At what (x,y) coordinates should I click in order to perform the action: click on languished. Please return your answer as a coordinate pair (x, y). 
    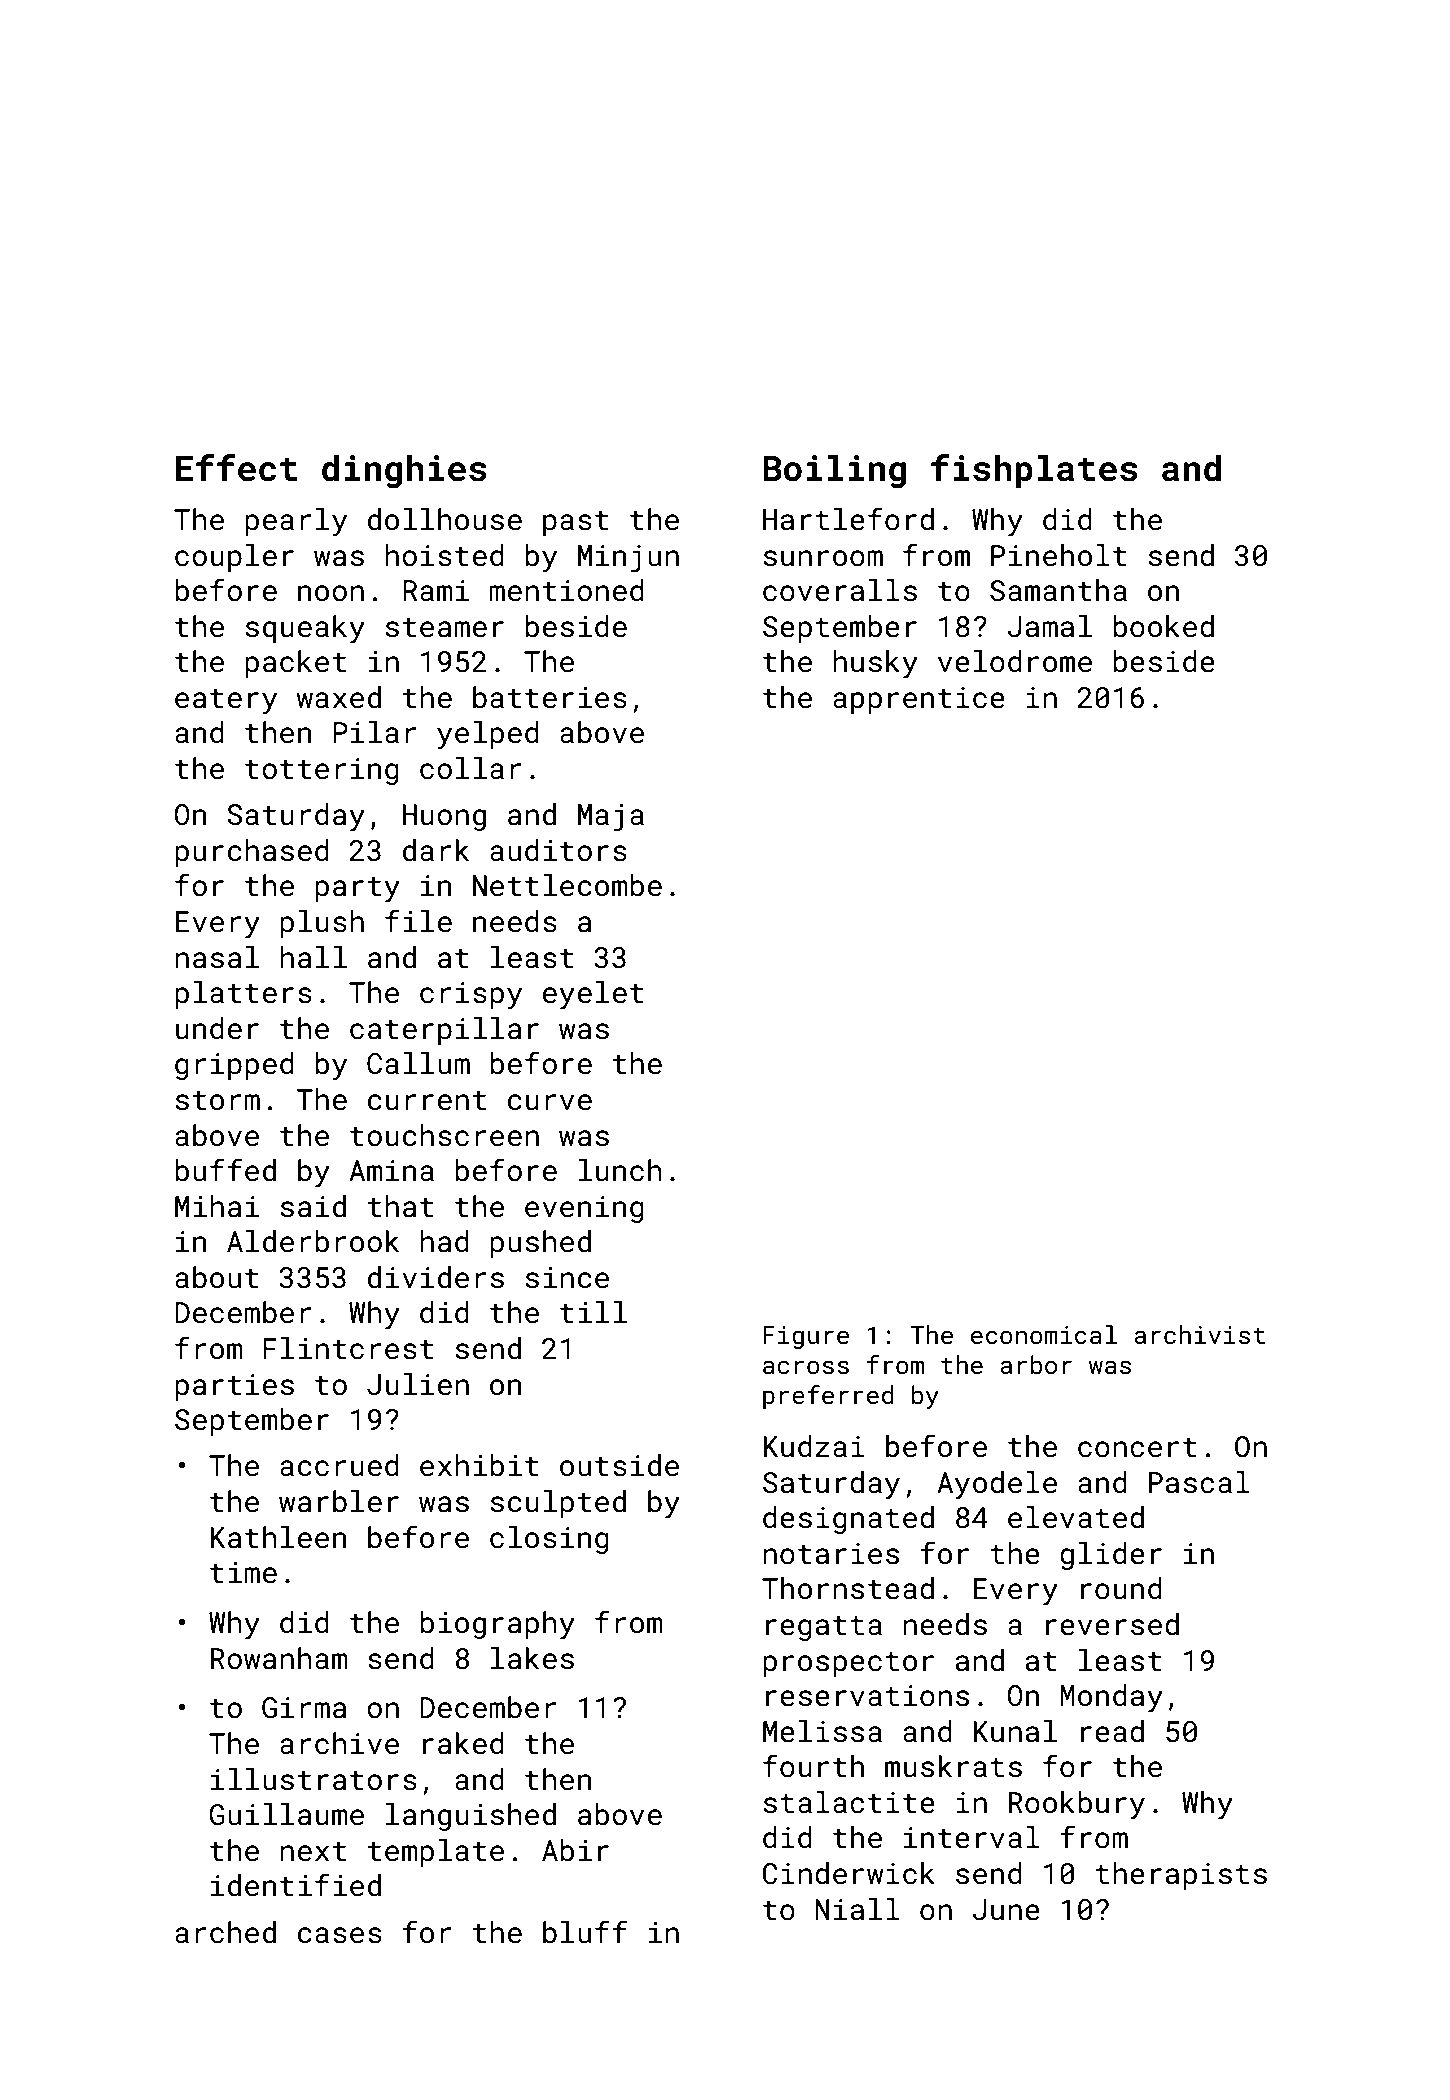
    Looking at the image, I should click on (471, 1817).
